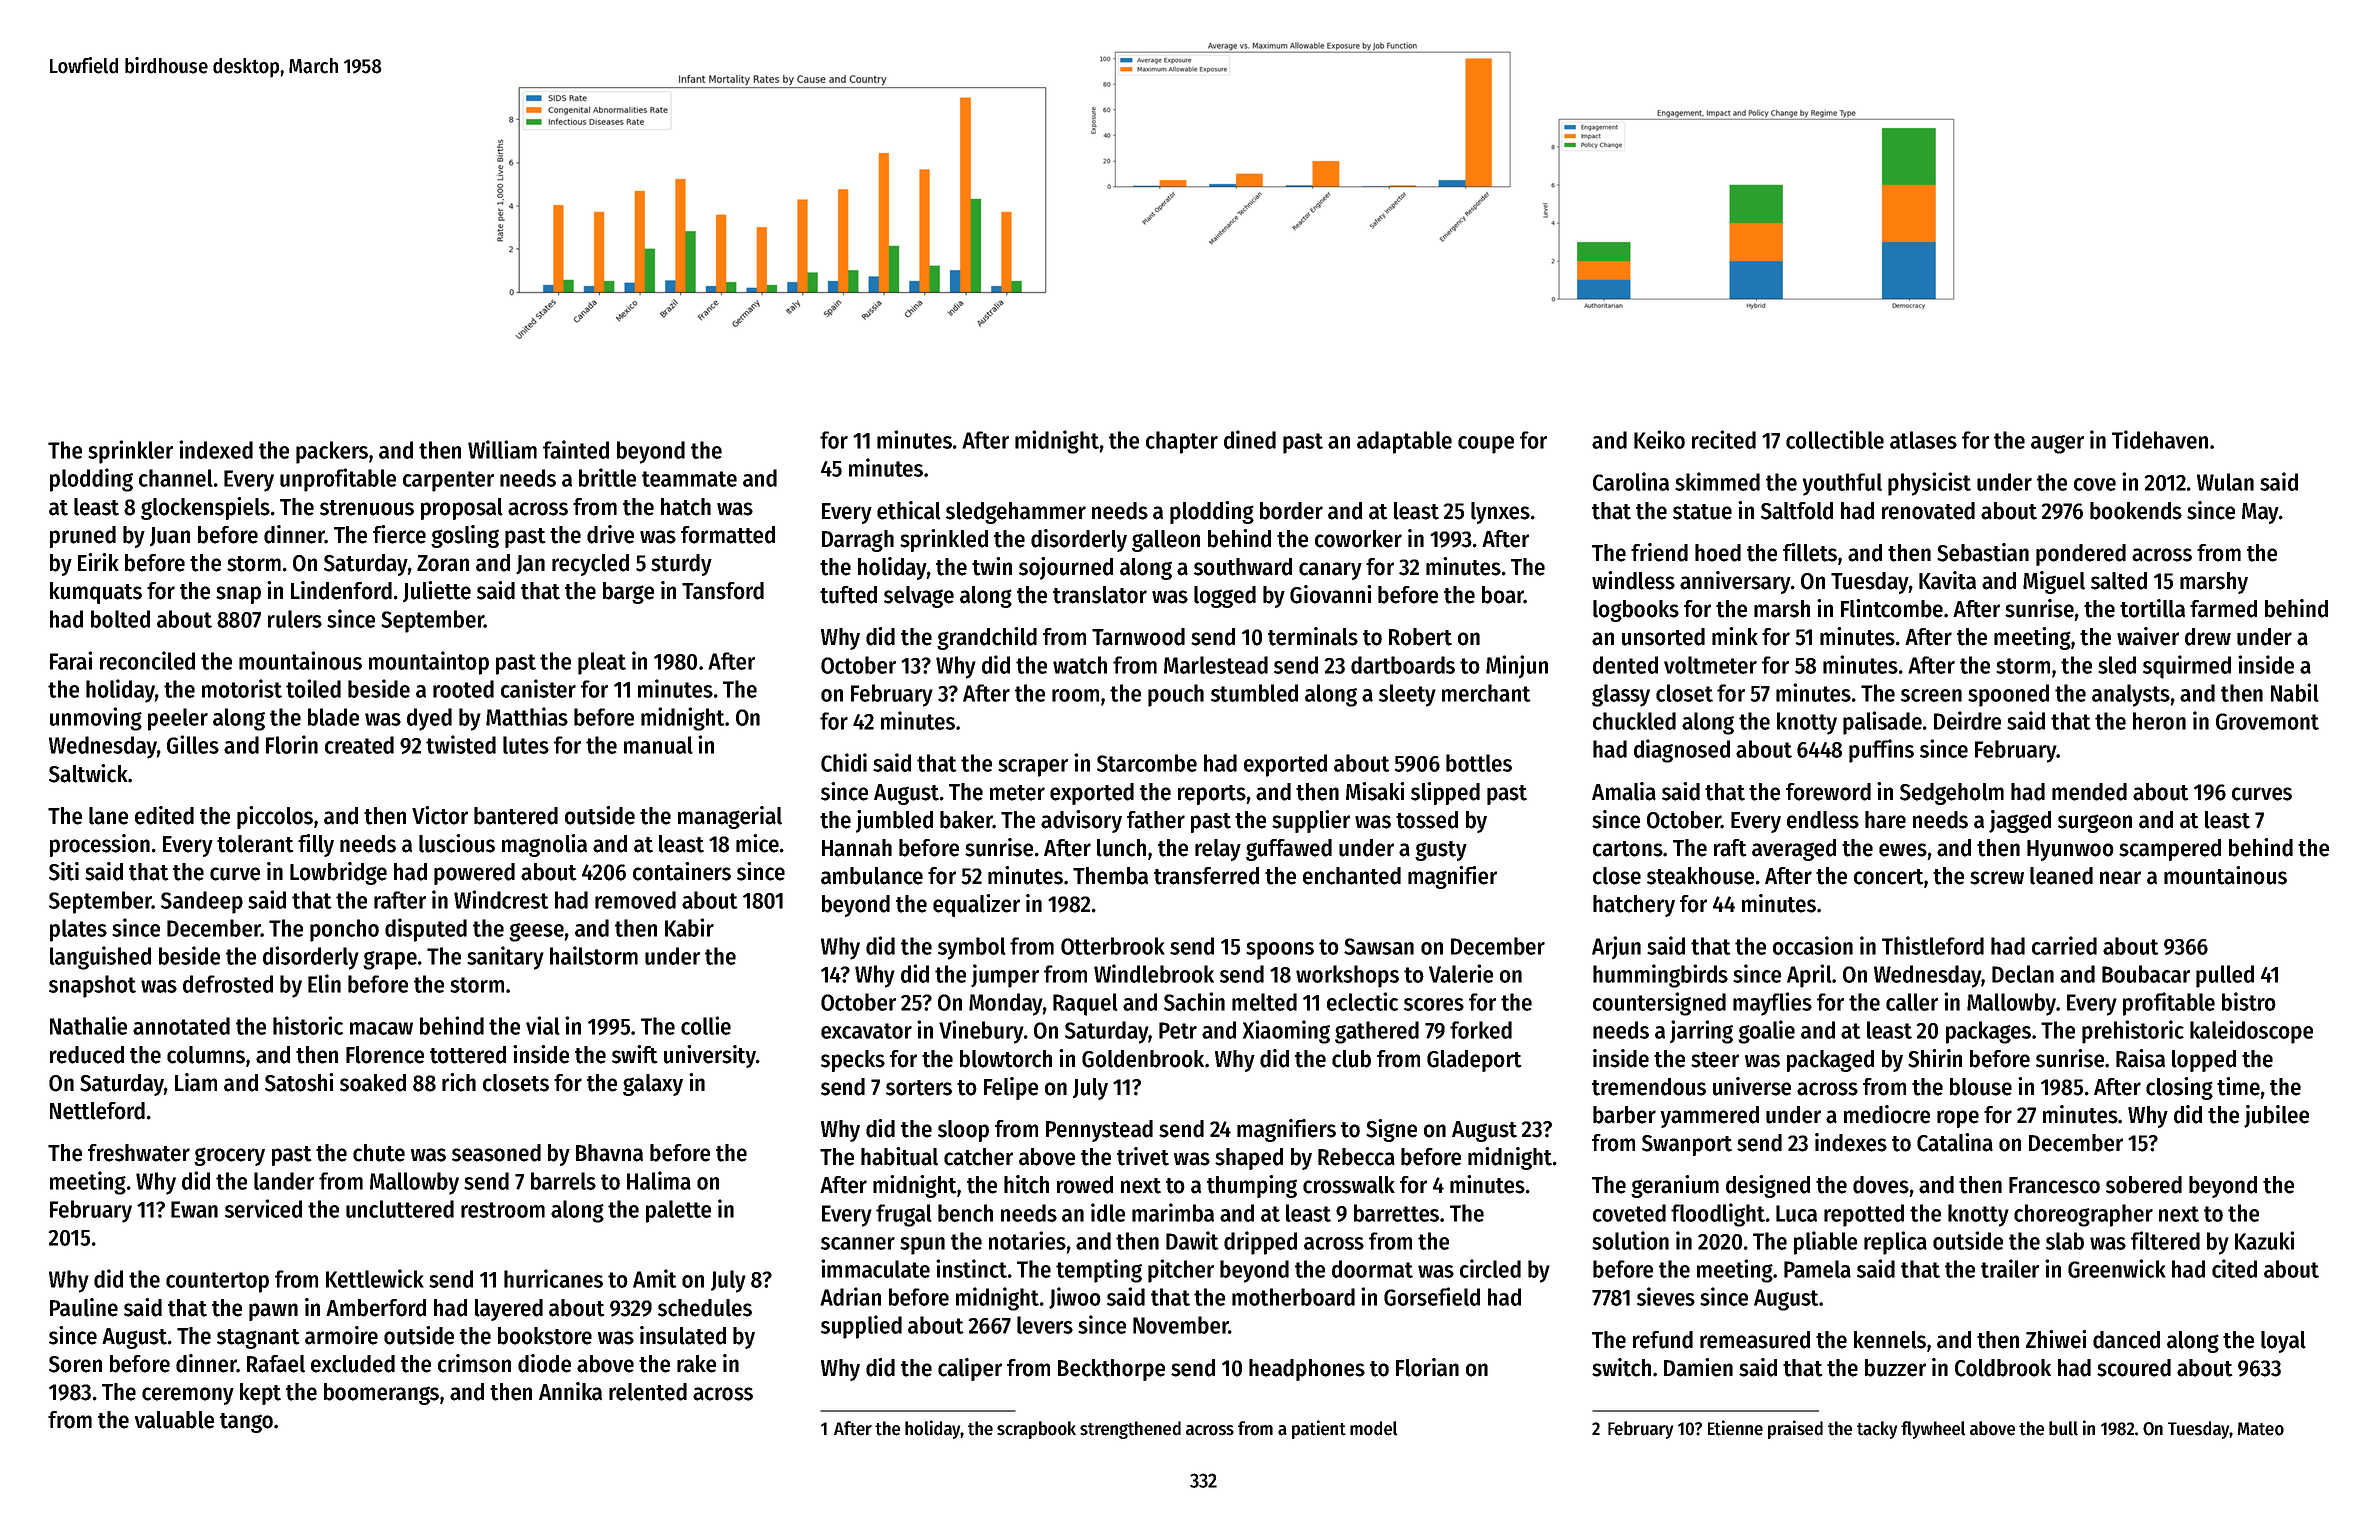 The image size is (2380, 1540). What do you see at coordinates (1036, 1430) in the screenshot?
I see `scrapbook` at bounding box center [1036, 1430].
